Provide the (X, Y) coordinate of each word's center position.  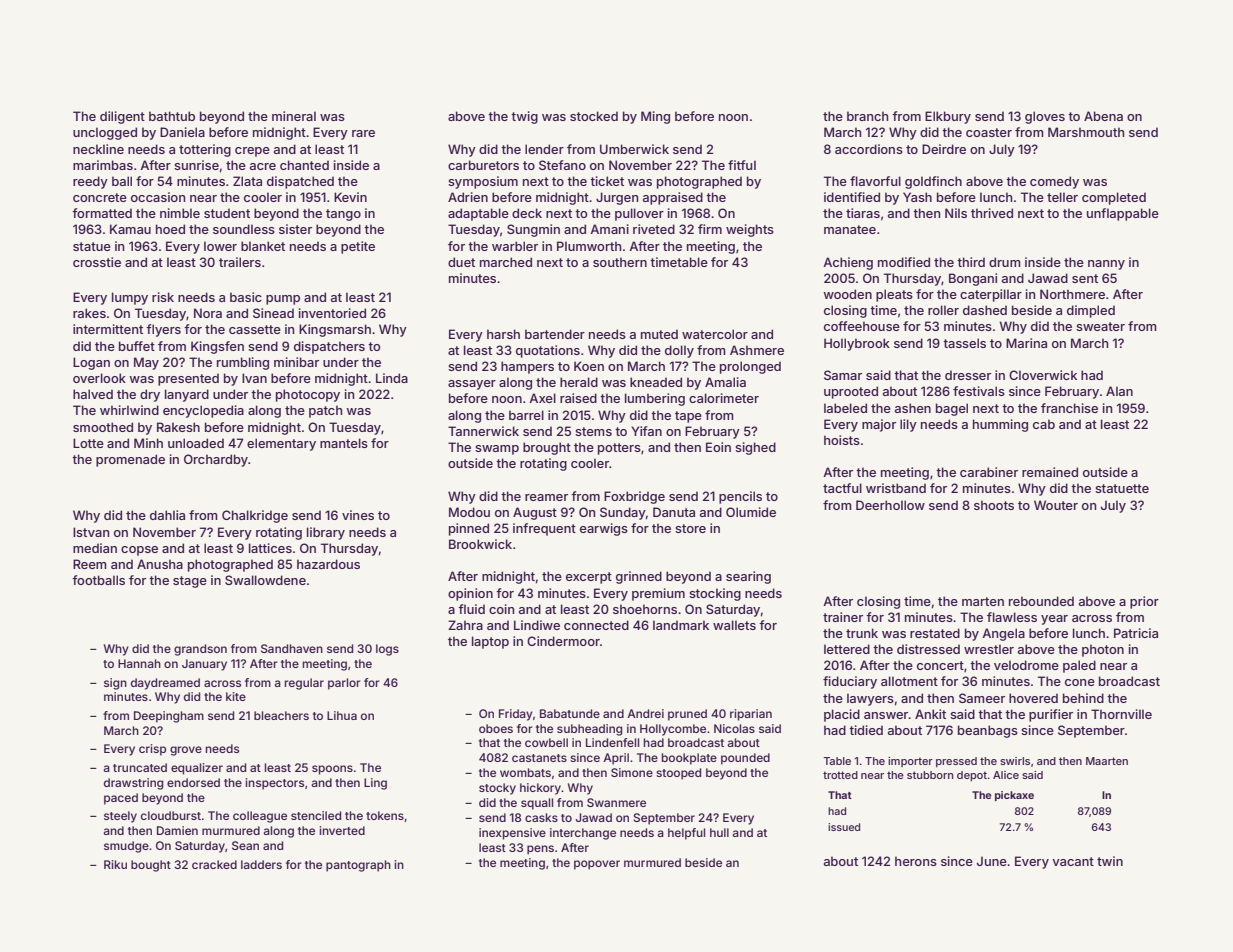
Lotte (88, 443)
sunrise (196, 165)
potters (619, 449)
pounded (745, 759)
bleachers (281, 715)
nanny (1106, 265)
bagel (952, 409)
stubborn (930, 775)
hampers (527, 367)
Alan (1119, 391)
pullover (639, 214)
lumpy (130, 298)
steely (120, 817)
